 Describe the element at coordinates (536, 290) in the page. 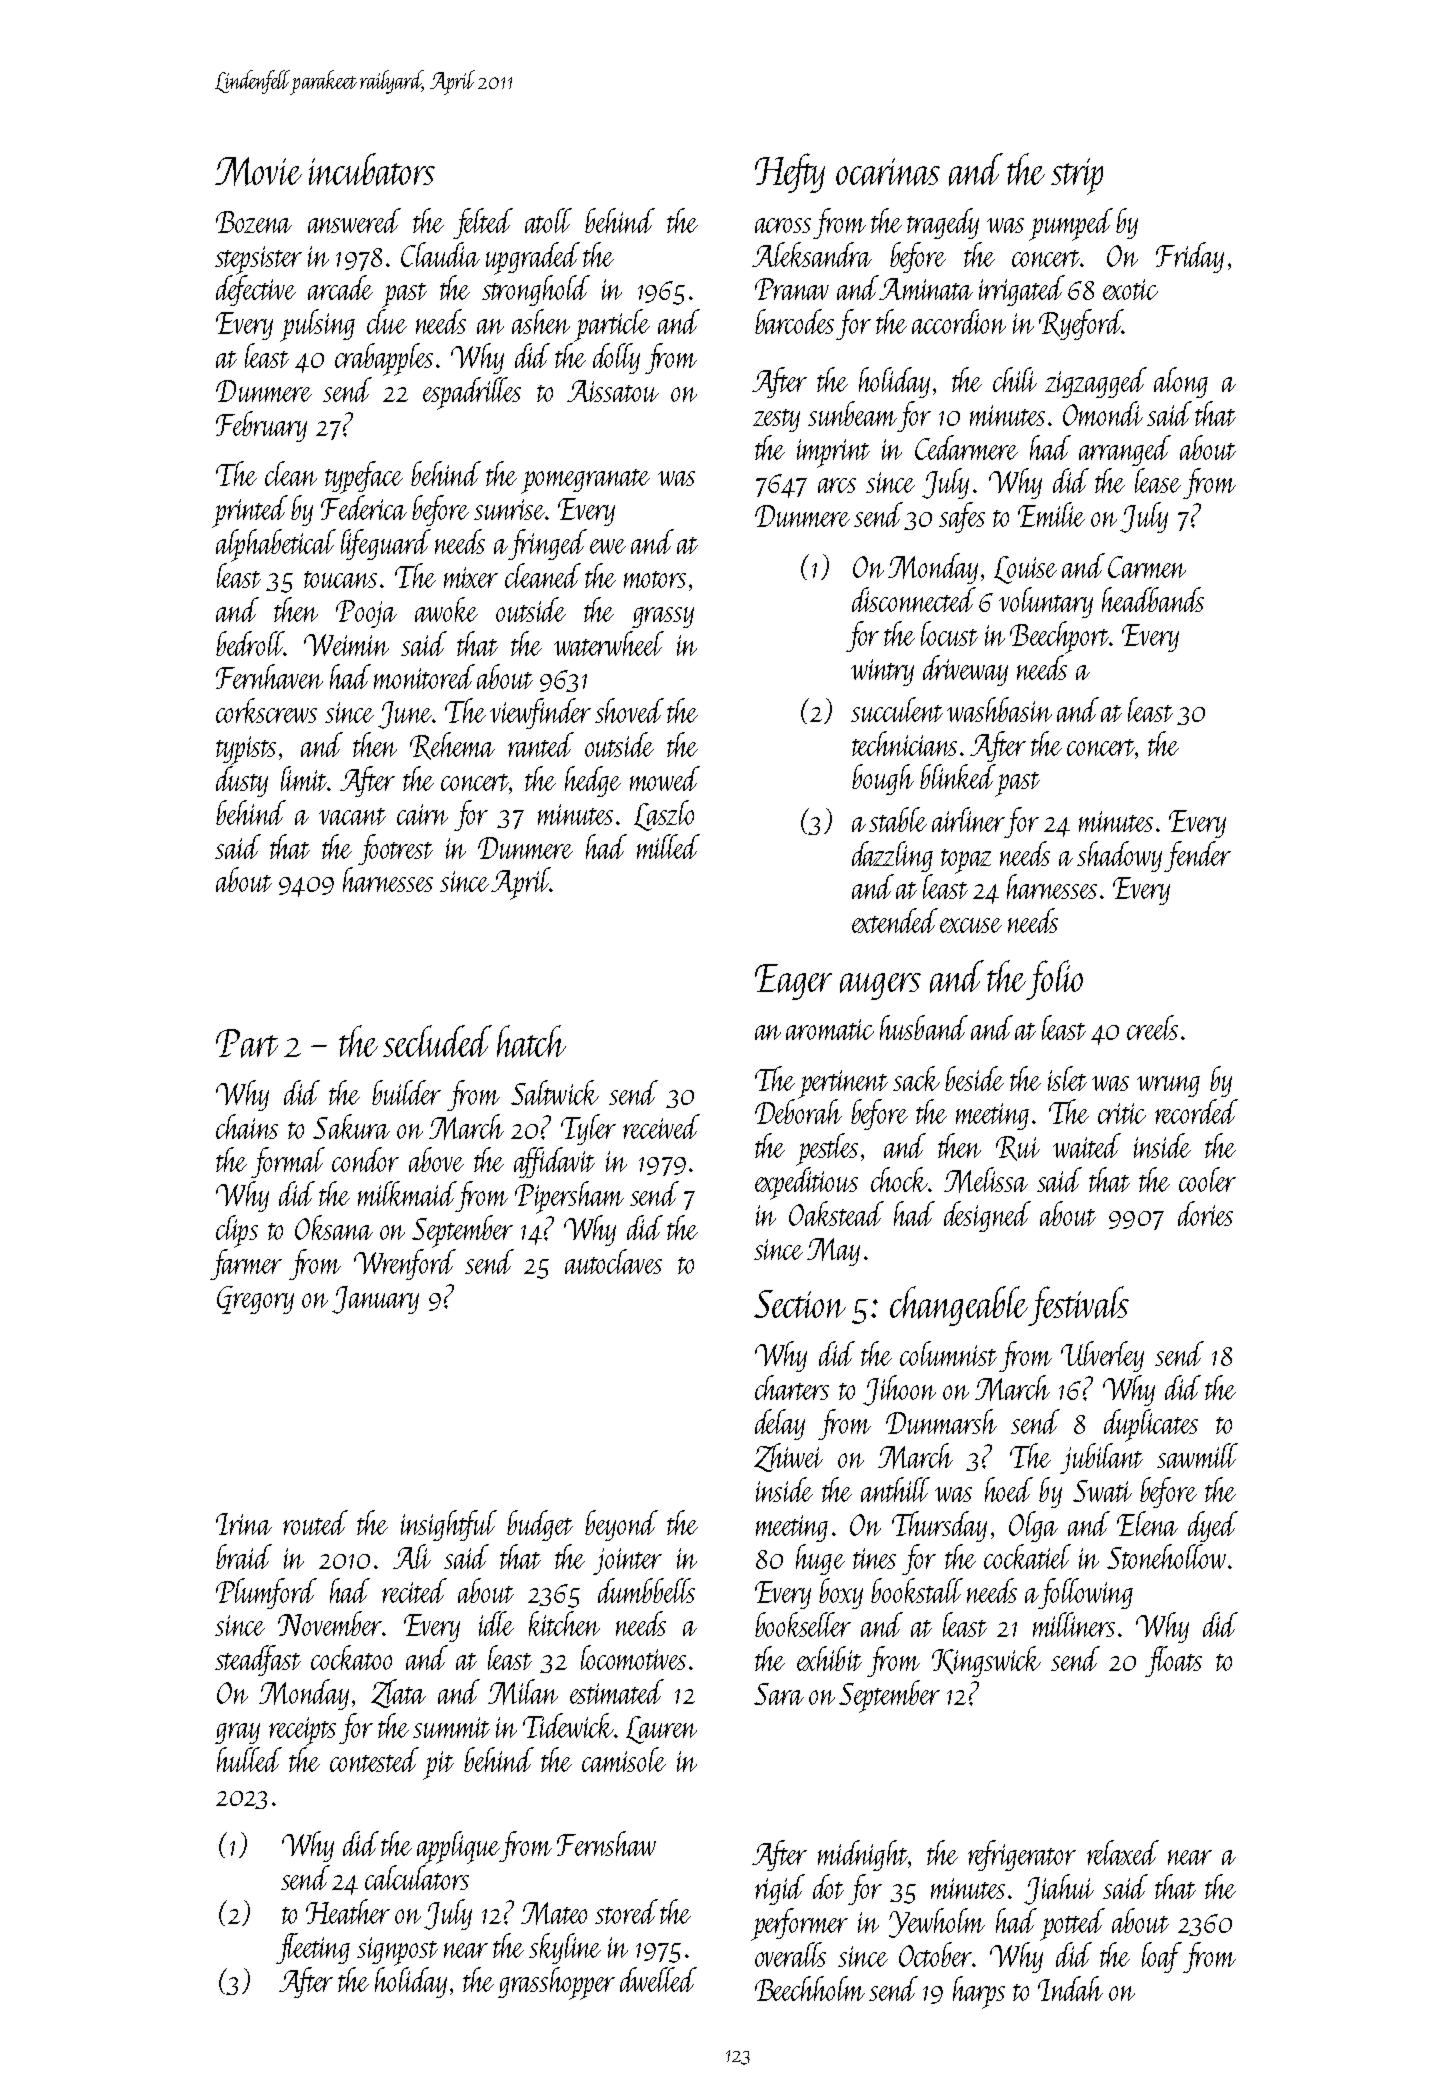

I see `stronghold` at that location.
